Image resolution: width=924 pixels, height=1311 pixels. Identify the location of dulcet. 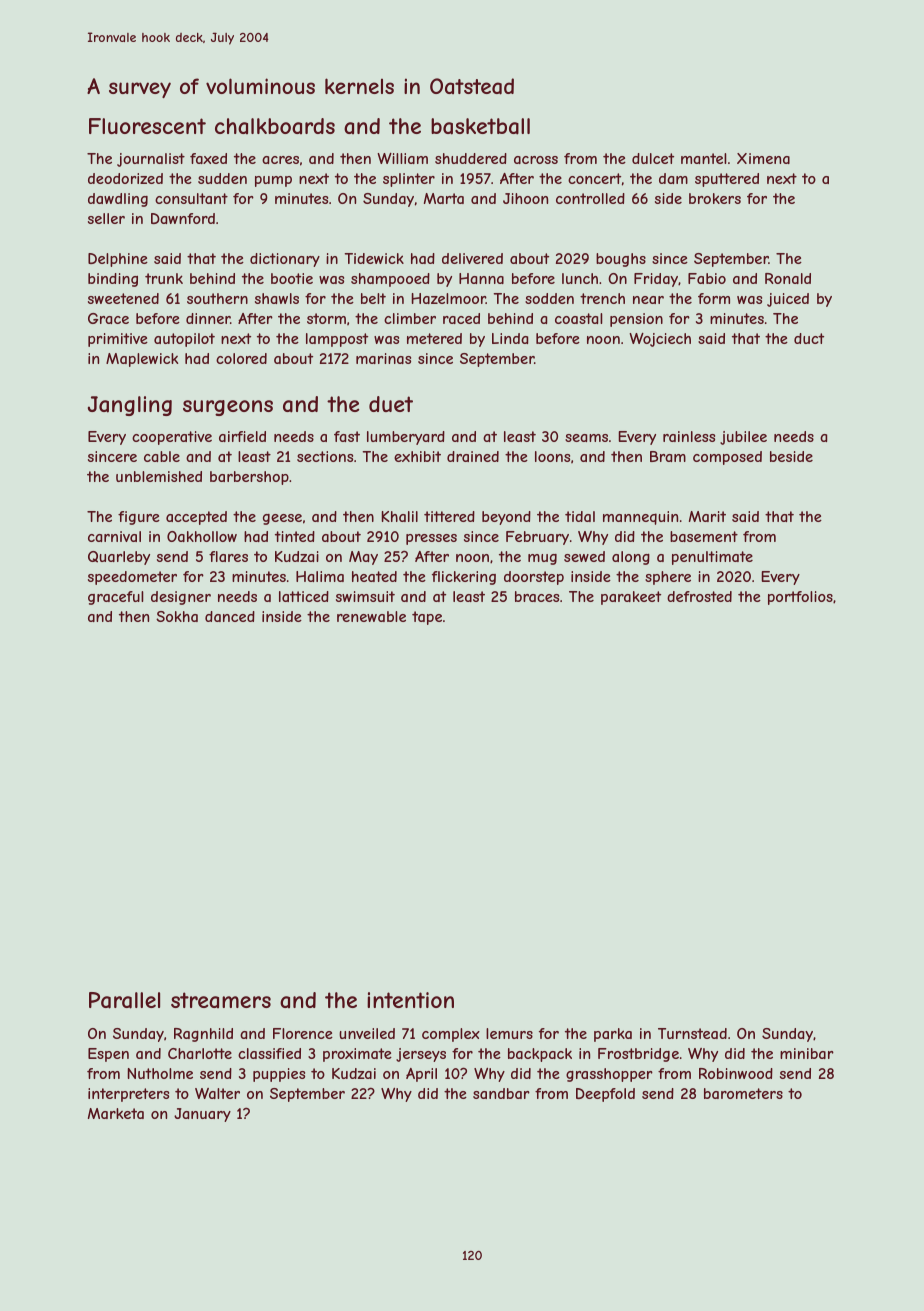
(653, 158).
